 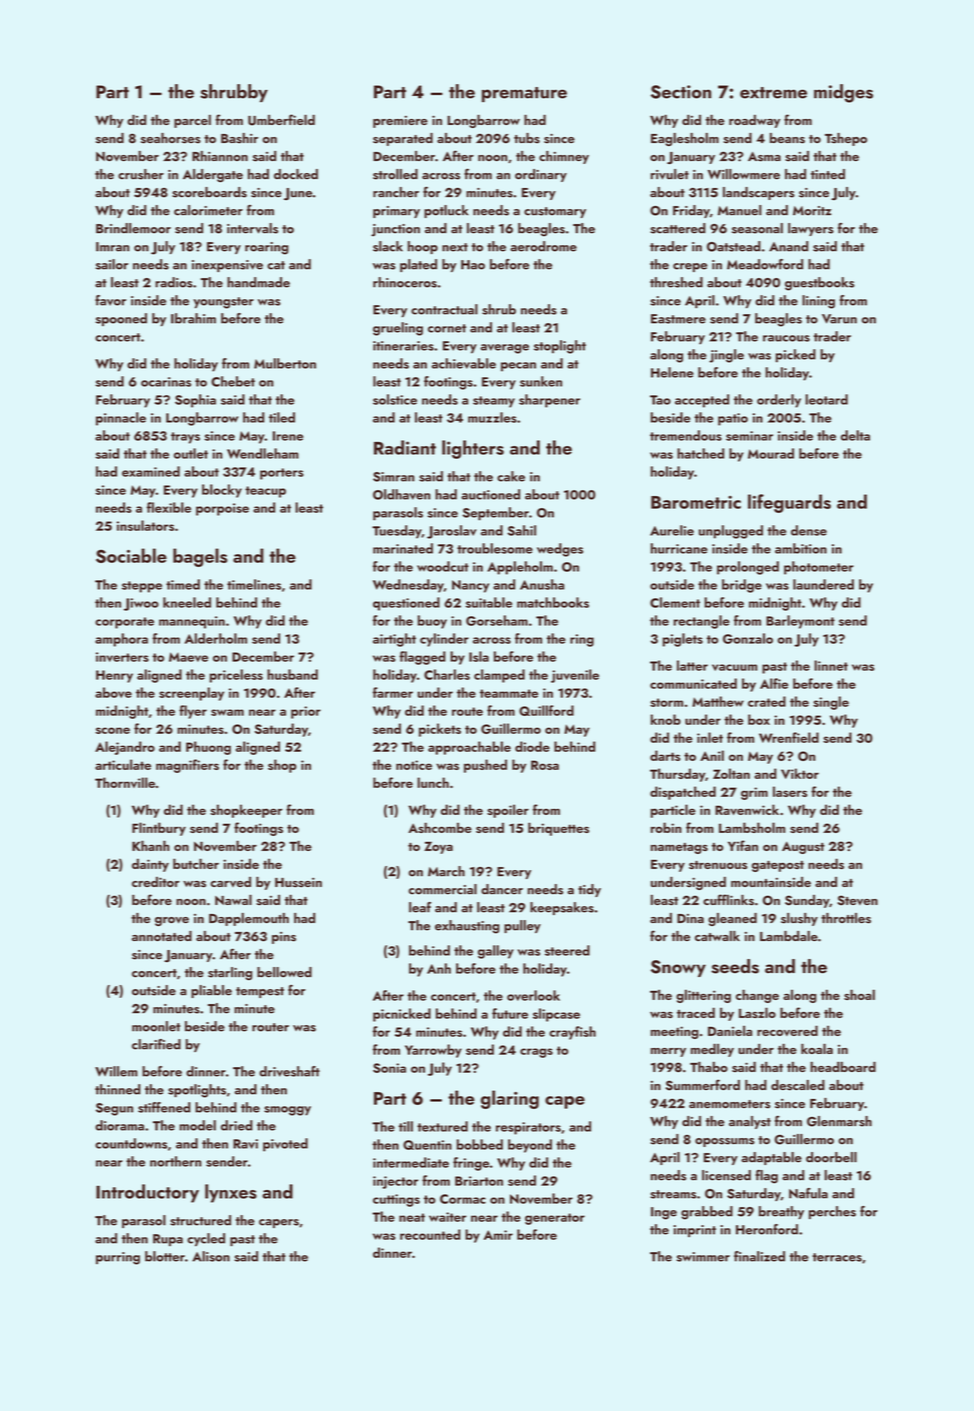 What do you see at coordinates (151, 471) in the screenshot?
I see `examined` at bounding box center [151, 471].
